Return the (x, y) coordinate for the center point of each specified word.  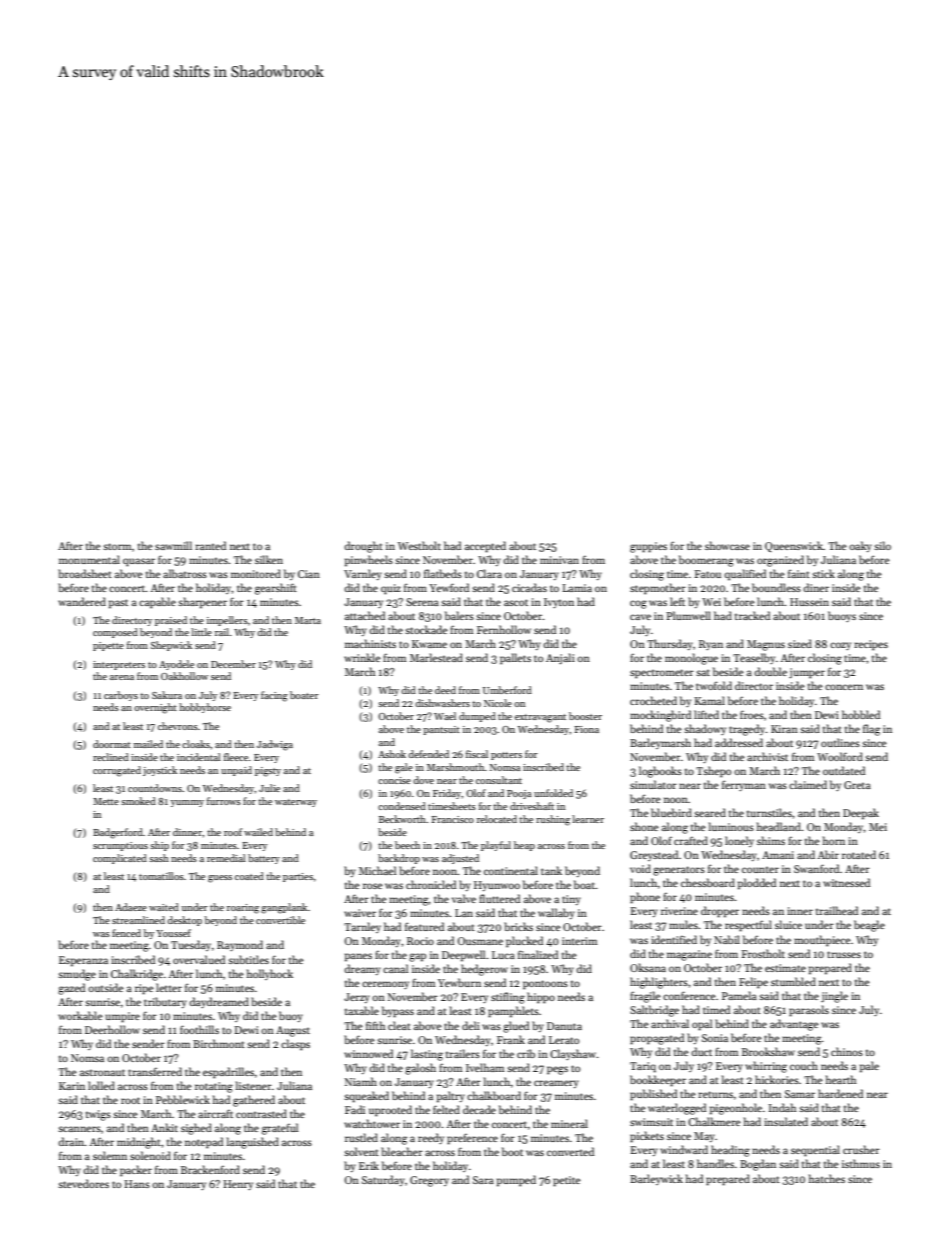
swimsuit (651, 1122)
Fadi (355, 1109)
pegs (557, 1070)
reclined (111, 757)
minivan (559, 560)
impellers (227, 621)
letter (169, 987)
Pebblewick (183, 1099)
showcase (727, 545)
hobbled (861, 714)
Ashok (392, 754)
